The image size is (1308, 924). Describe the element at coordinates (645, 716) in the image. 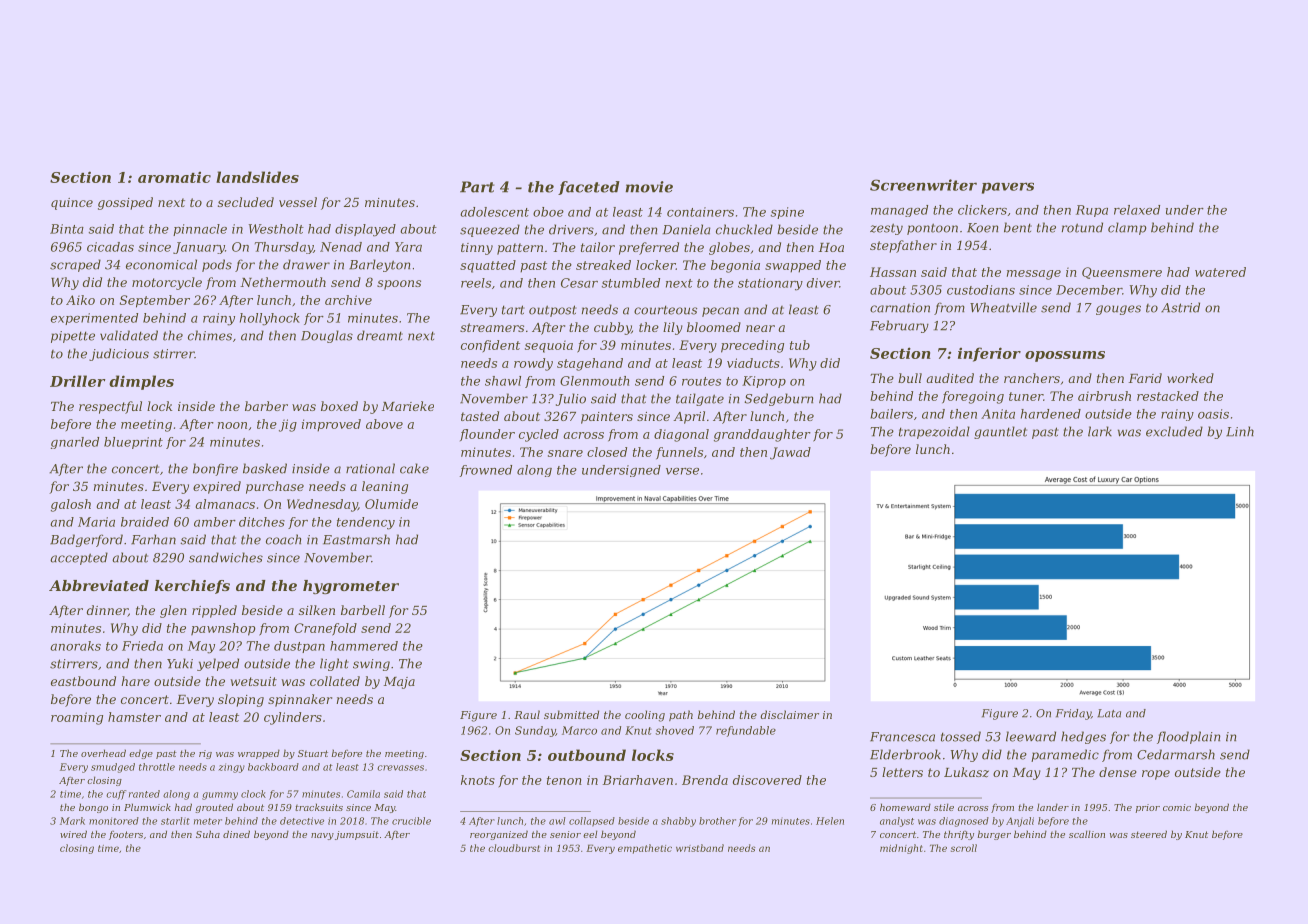

I see `cooling` at that location.
